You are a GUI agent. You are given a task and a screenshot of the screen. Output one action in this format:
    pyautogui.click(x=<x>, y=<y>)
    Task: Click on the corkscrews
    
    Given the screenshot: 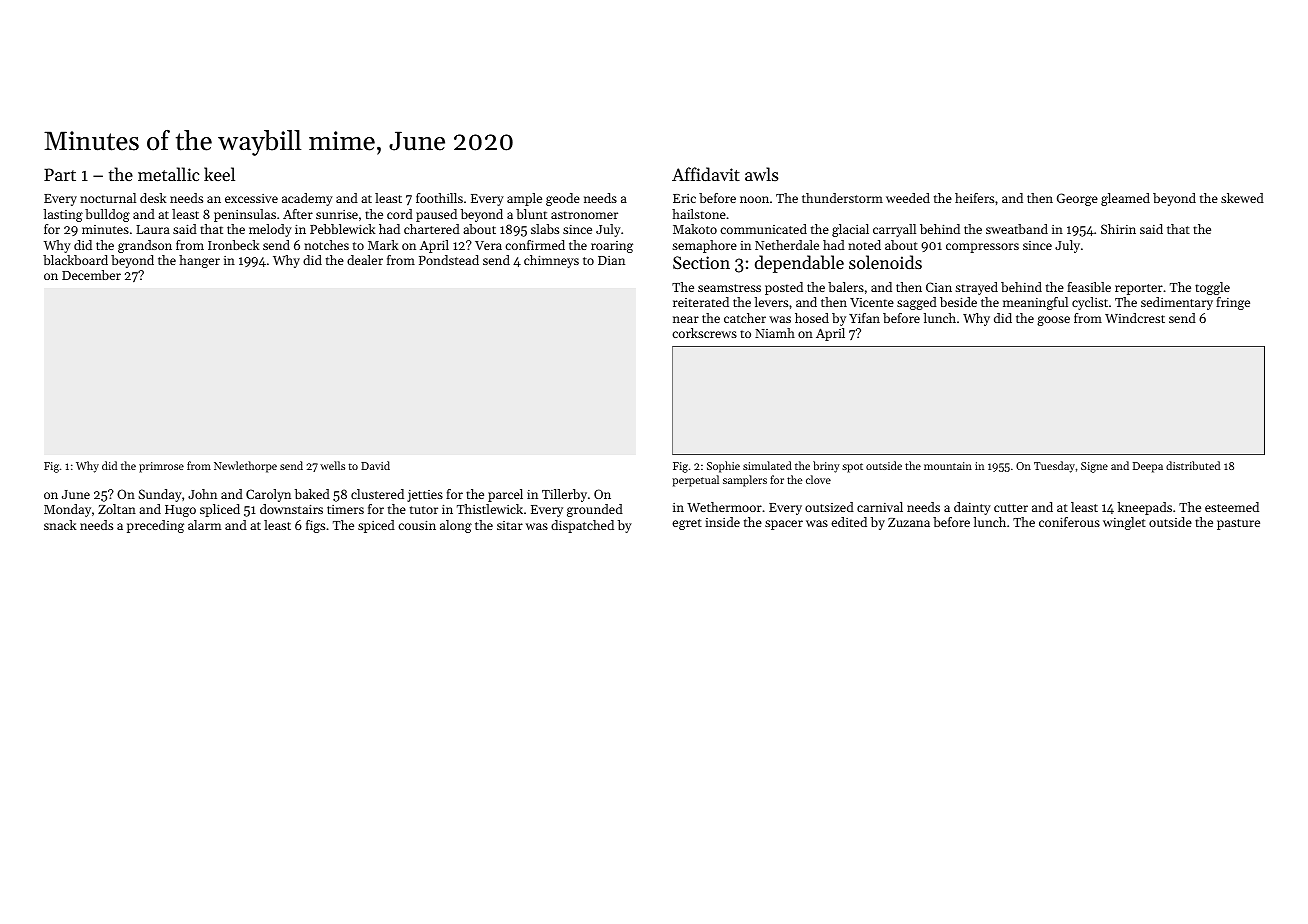 What is the action you would take?
    pyautogui.click(x=704, y=333)
